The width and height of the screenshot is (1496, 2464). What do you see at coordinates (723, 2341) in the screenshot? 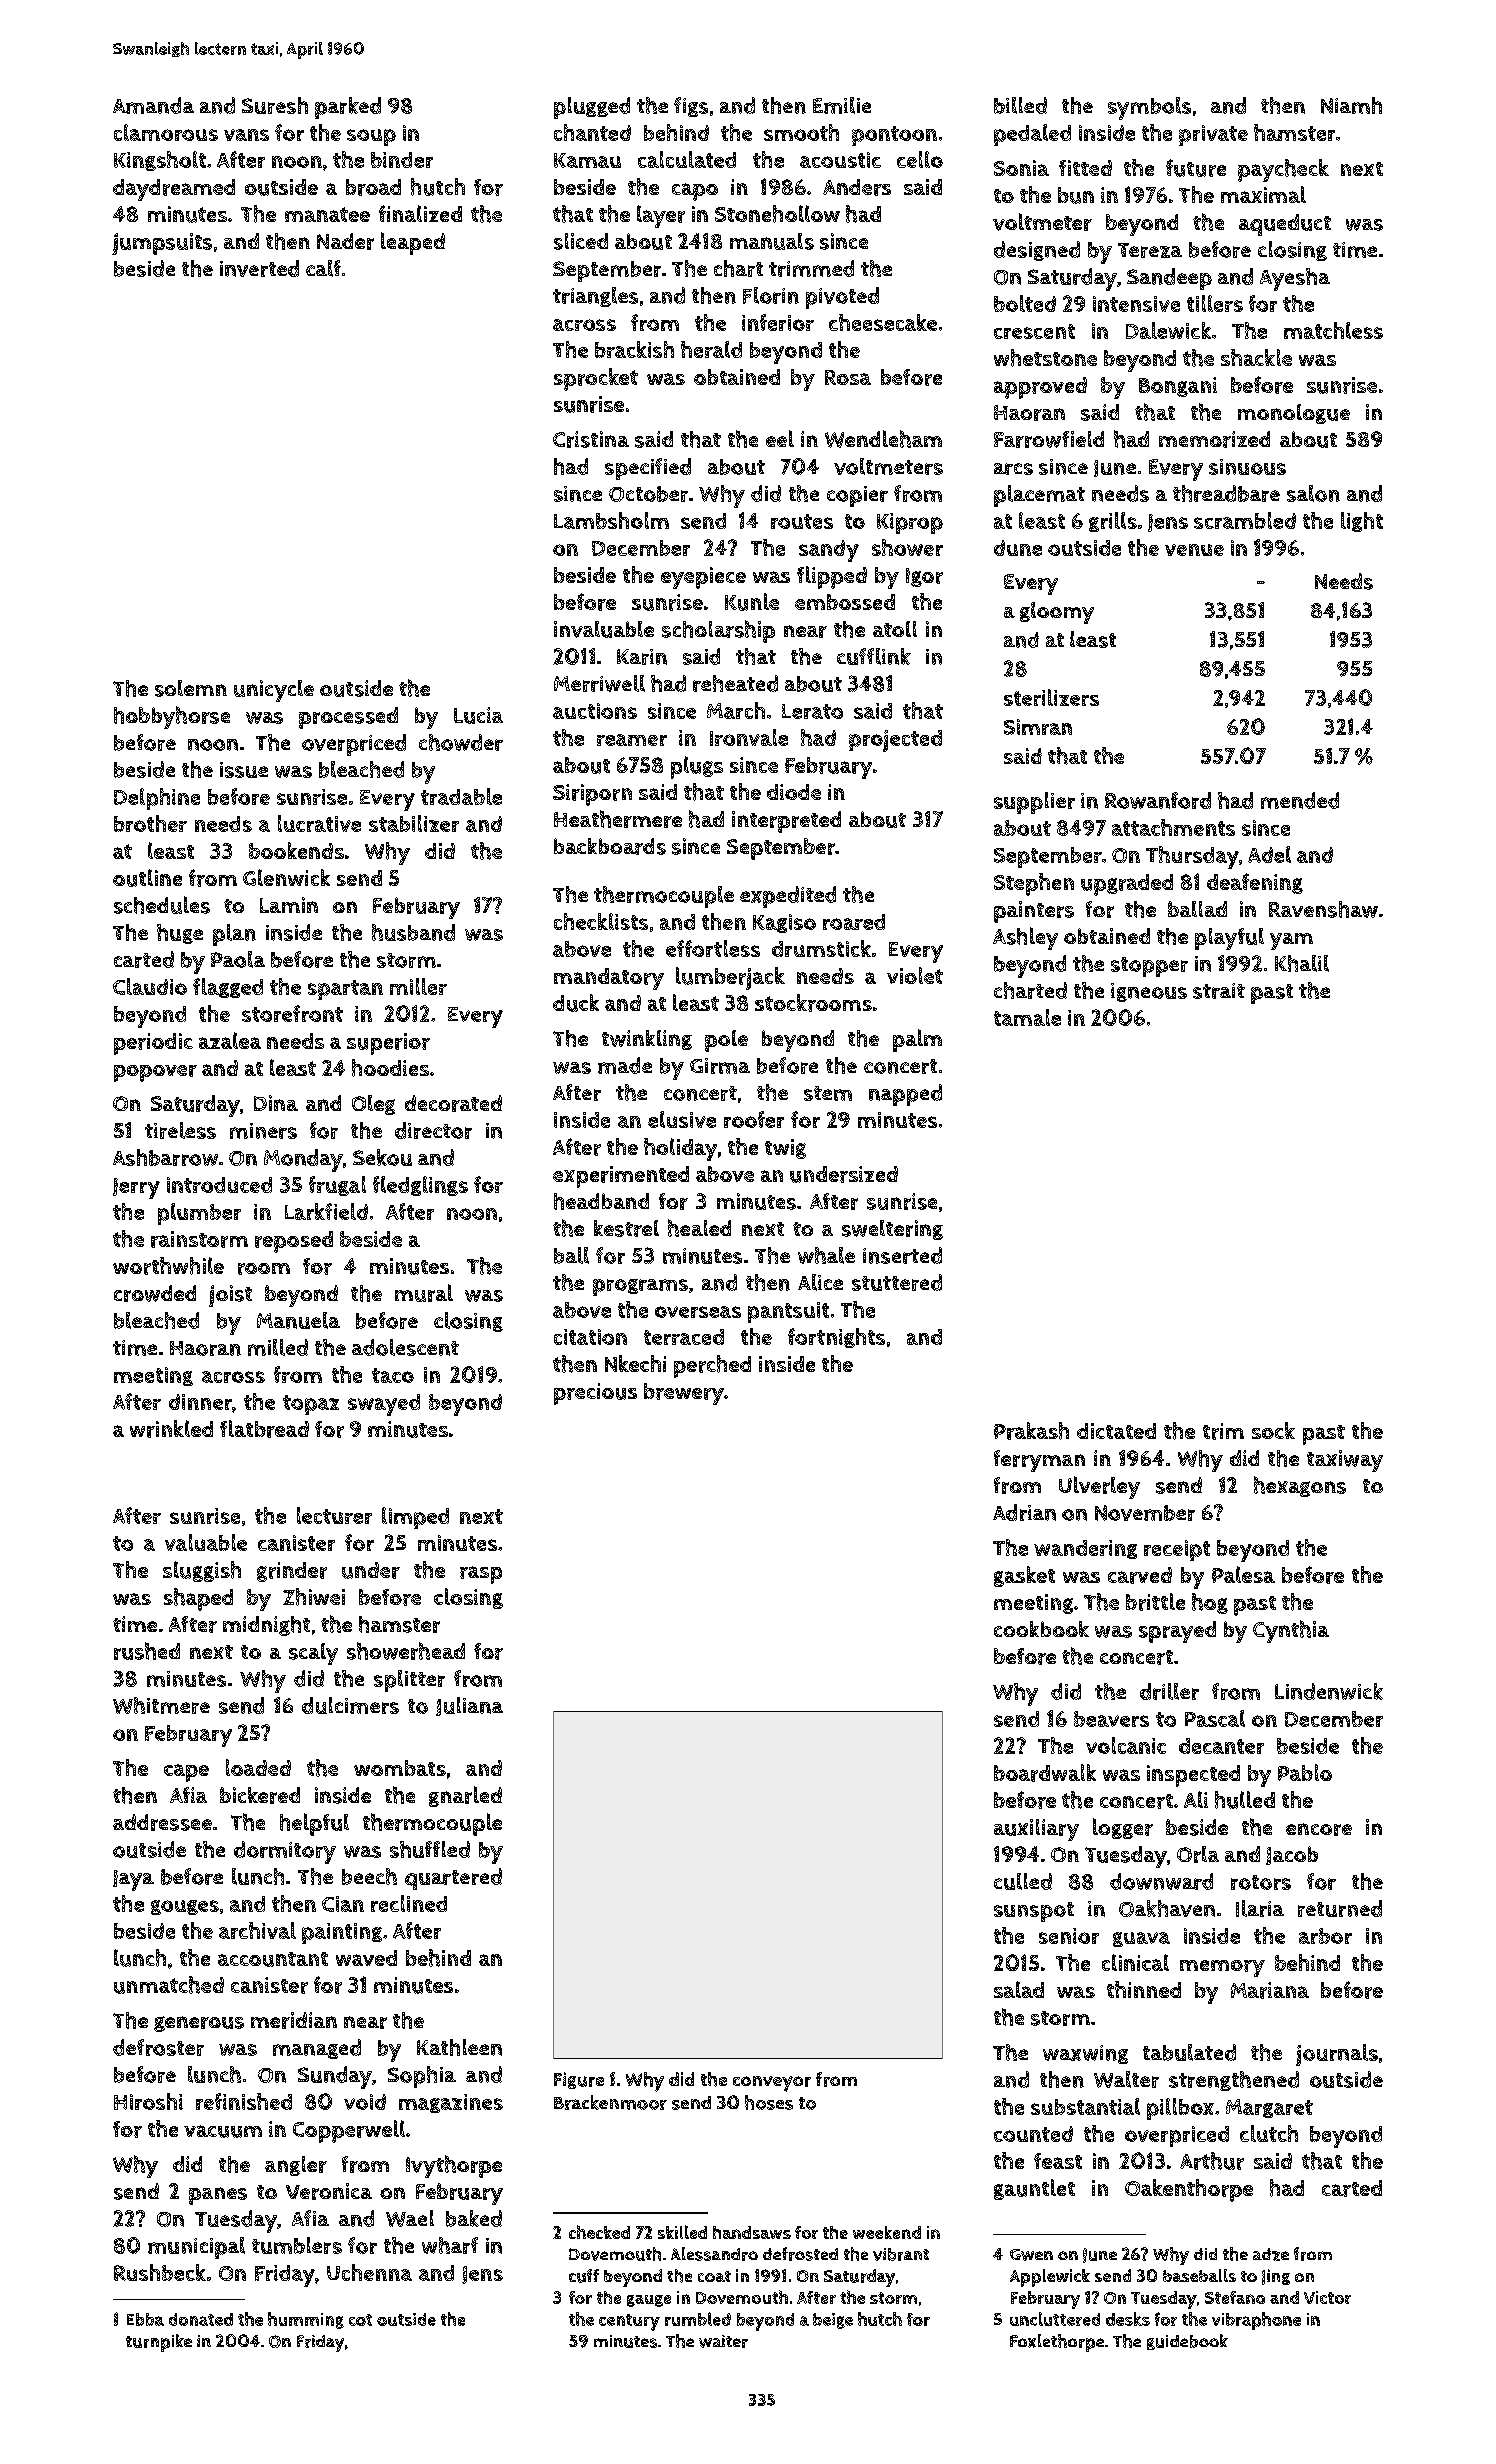
I see `waiter` at bounding box center [723, 2341].
